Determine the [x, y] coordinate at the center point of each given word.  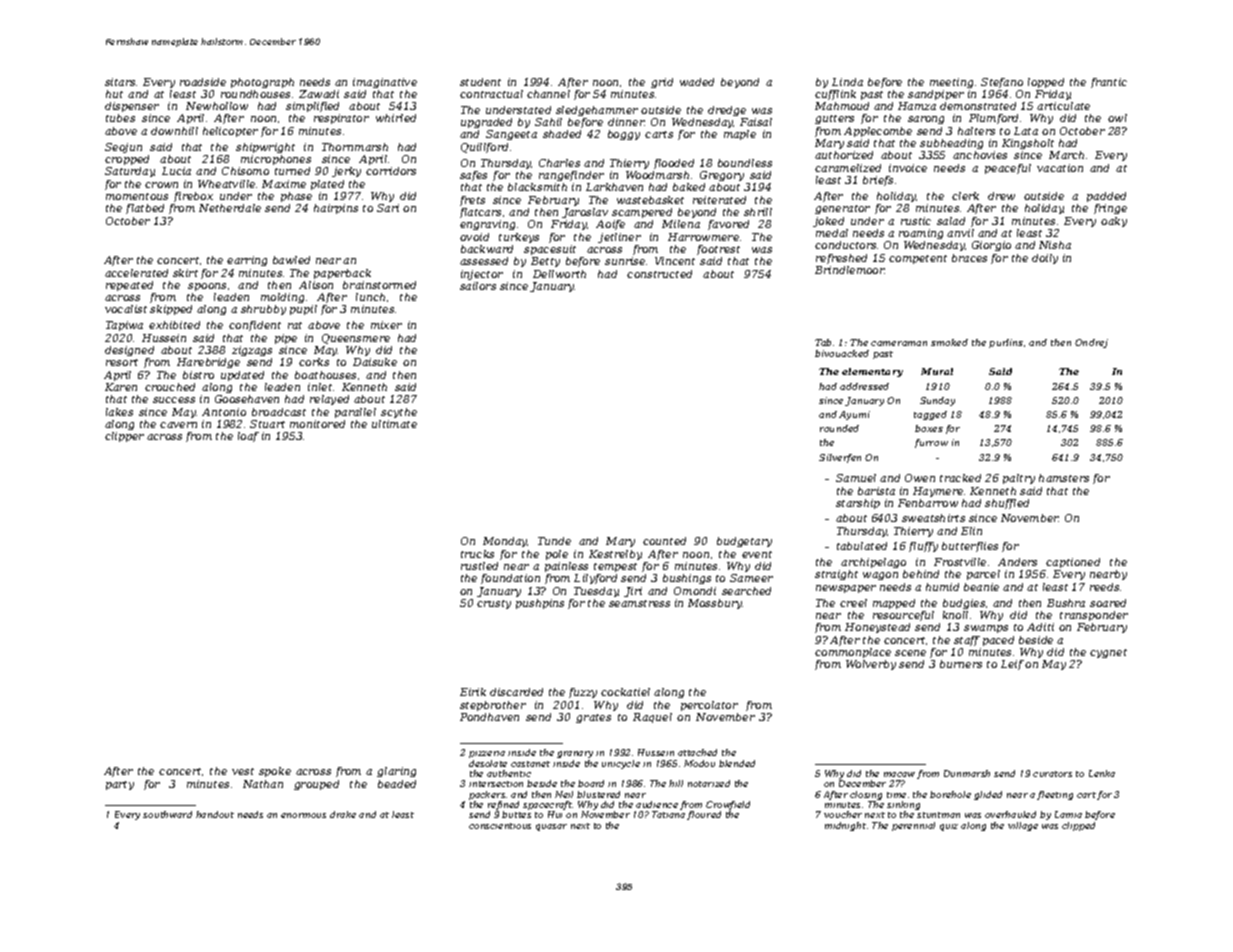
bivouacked [842, 353]
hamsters [1064, 478]
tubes [120, 118]
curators [1052, 774]
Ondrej [1091, 343]
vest [243, 771]
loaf [248, 437]
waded [697, 82]
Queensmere [356, 339]
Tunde [554, 541]
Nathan [263, 784]
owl [1117, 118]
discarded [516, 692]
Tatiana [668, 814]
